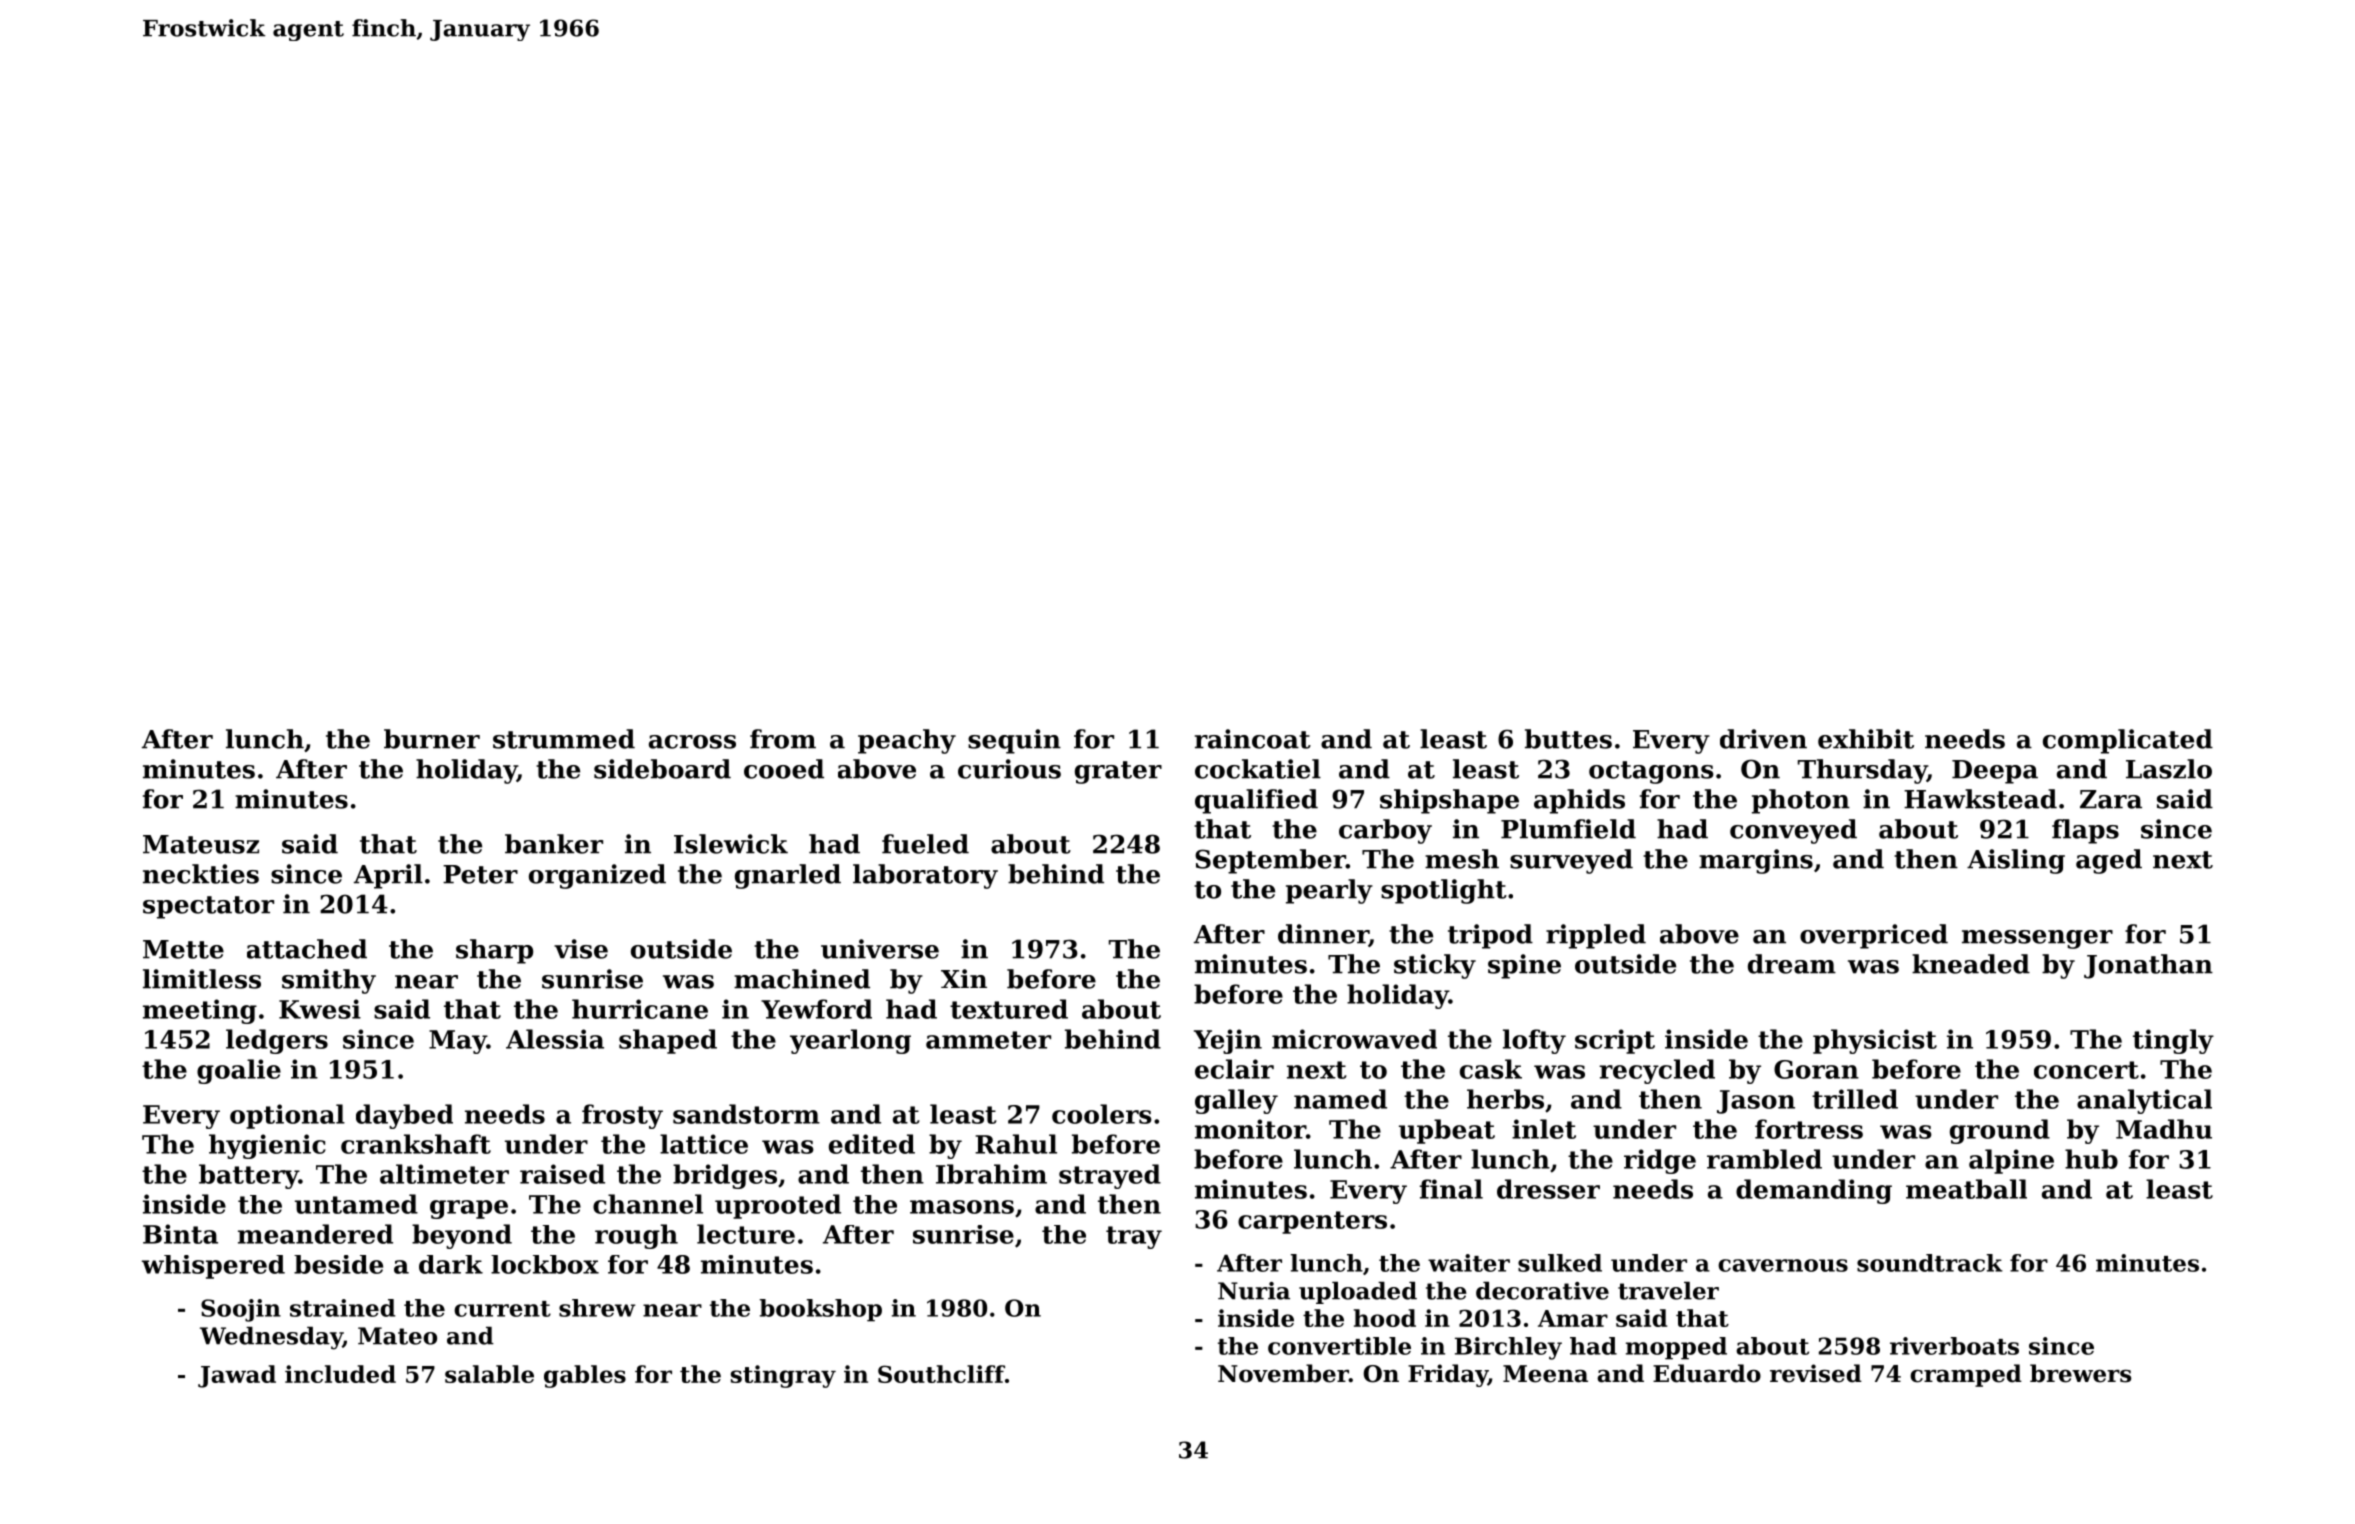 The width and height of the image is (2355, 1524). Describe the element at coordinates (788, 876) in the image. I see `gnarled` at that location.
